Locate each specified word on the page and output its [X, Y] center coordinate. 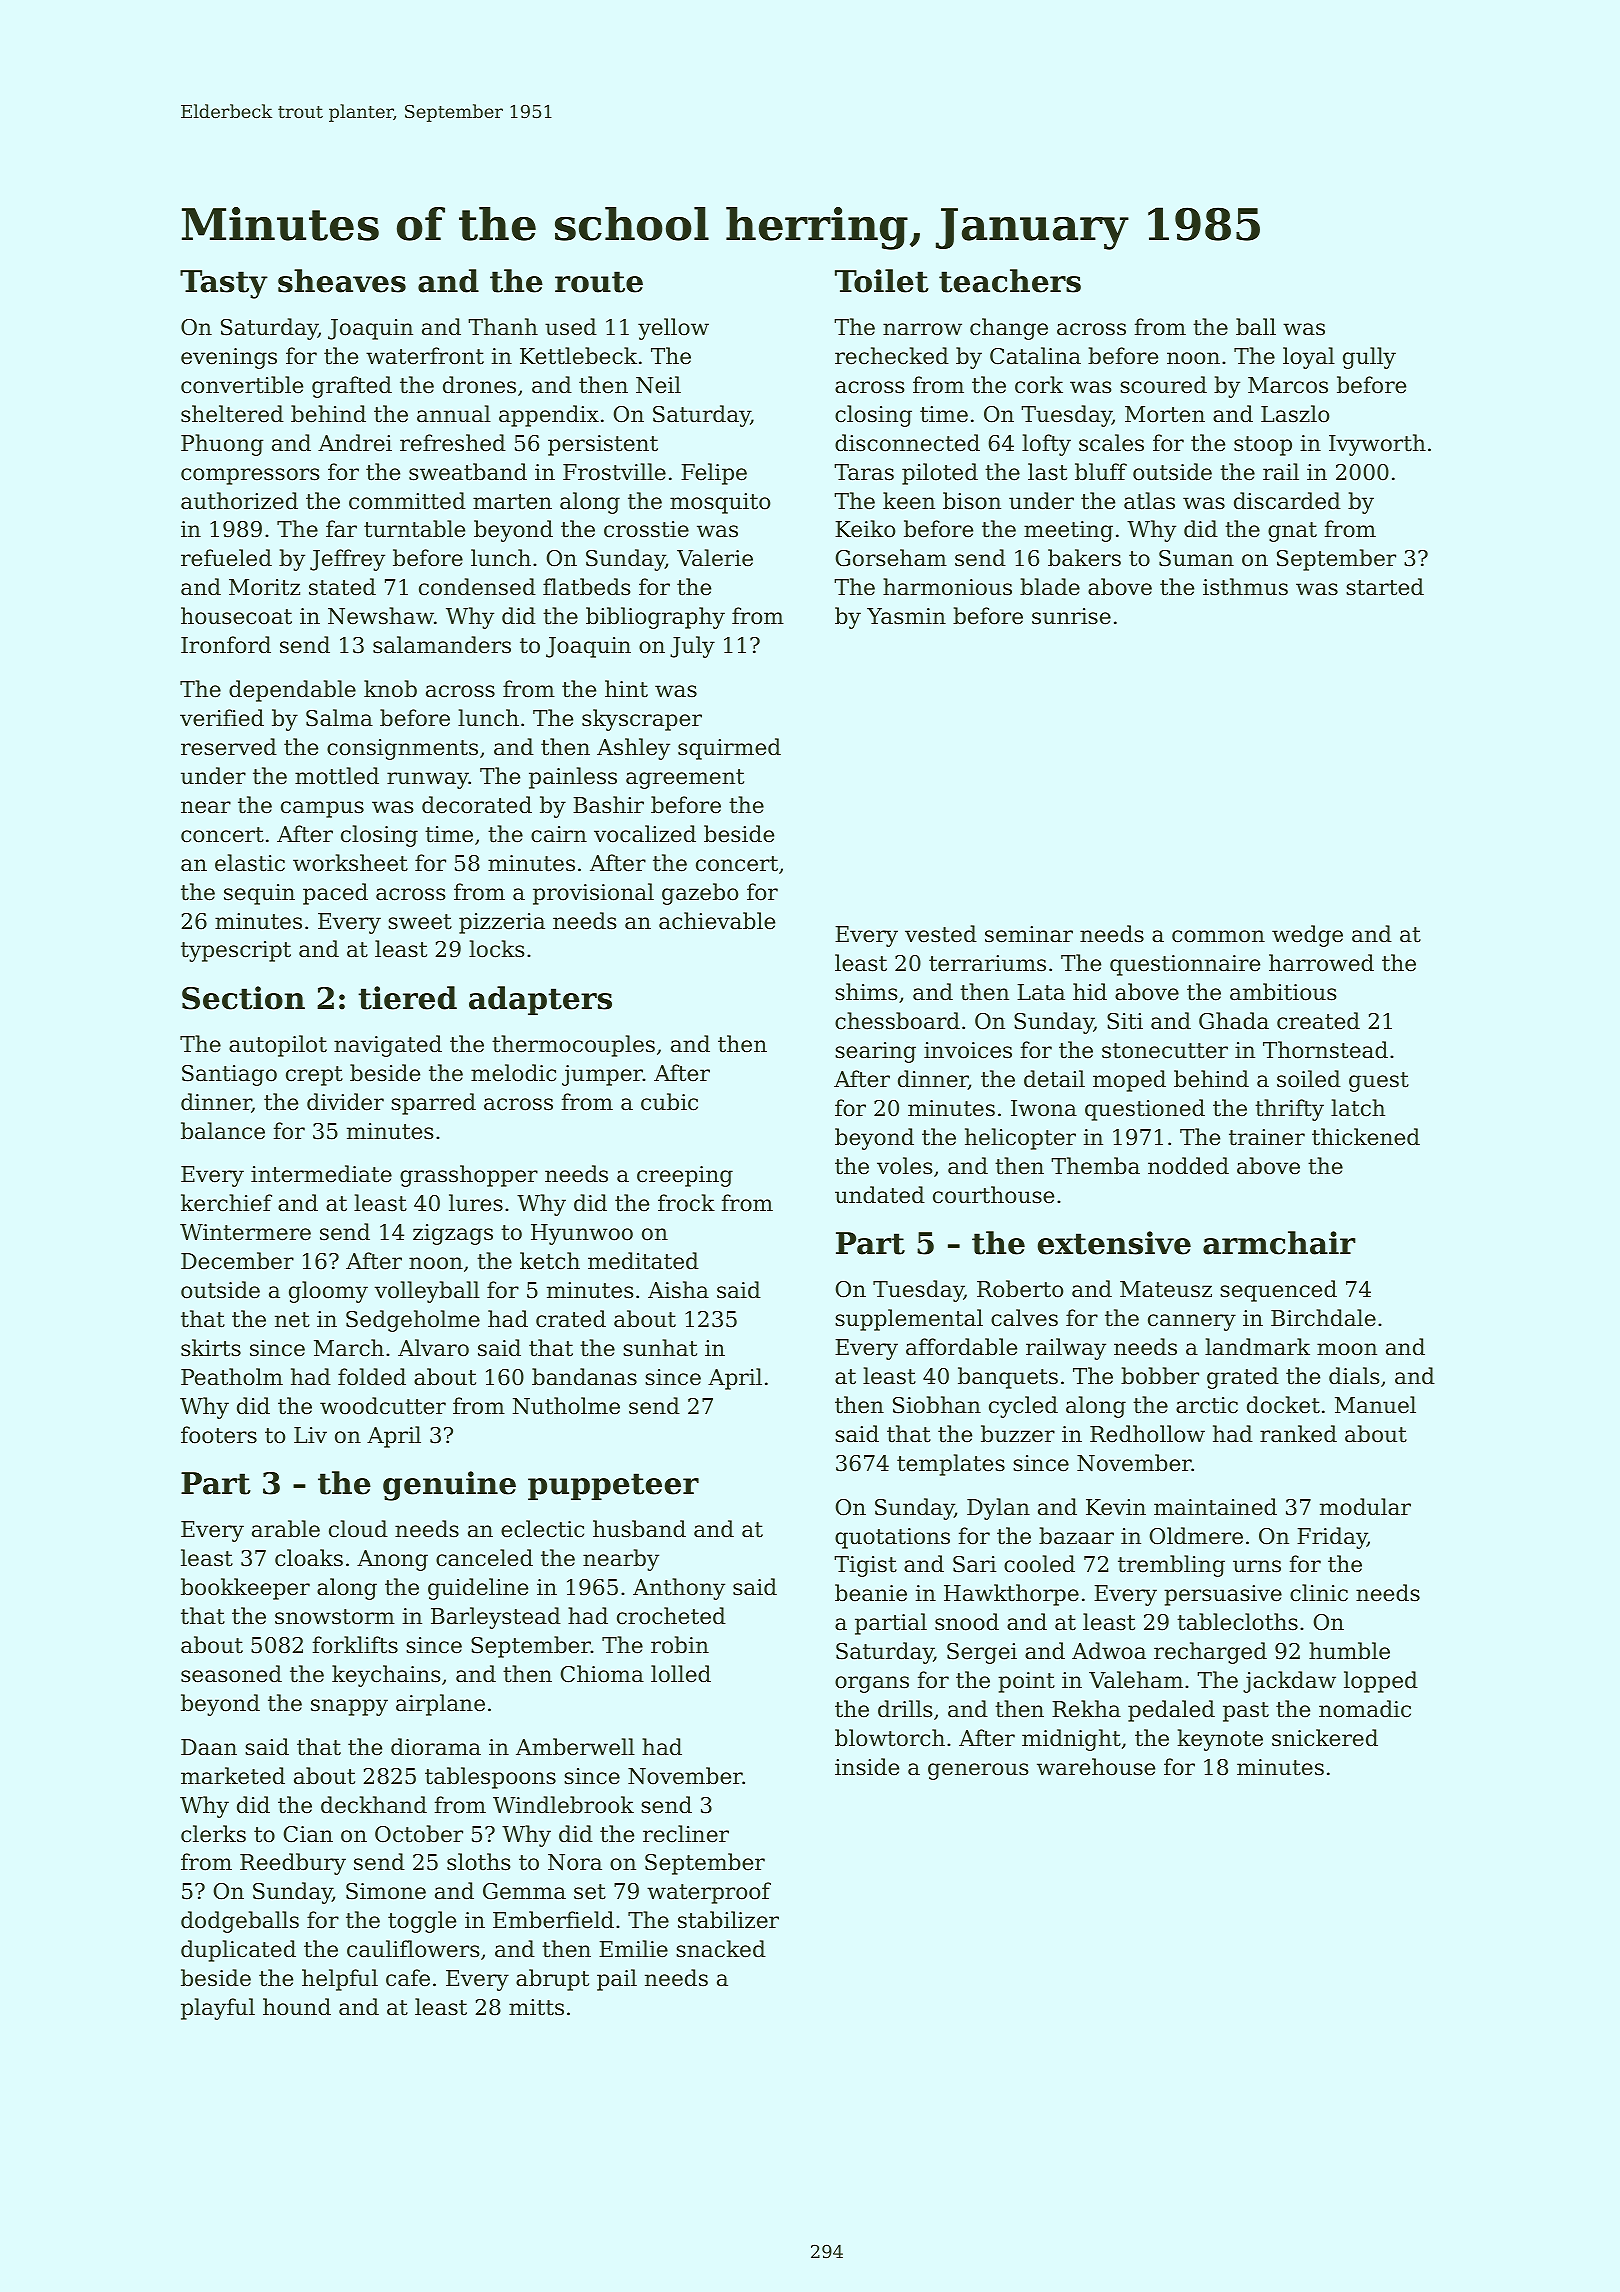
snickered [1325, 1738]
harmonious [947, 587]
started [1385, 587]
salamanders [442, 645]
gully [1369, 358]
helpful [340, 1980]
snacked [721, 1949]
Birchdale [1323, 1318]
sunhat [660, 1348]
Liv [310, 1435]
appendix [549, 416]
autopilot [278, 1046]
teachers [1010, 281]
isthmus [1245, 587]
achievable [717, 921]
